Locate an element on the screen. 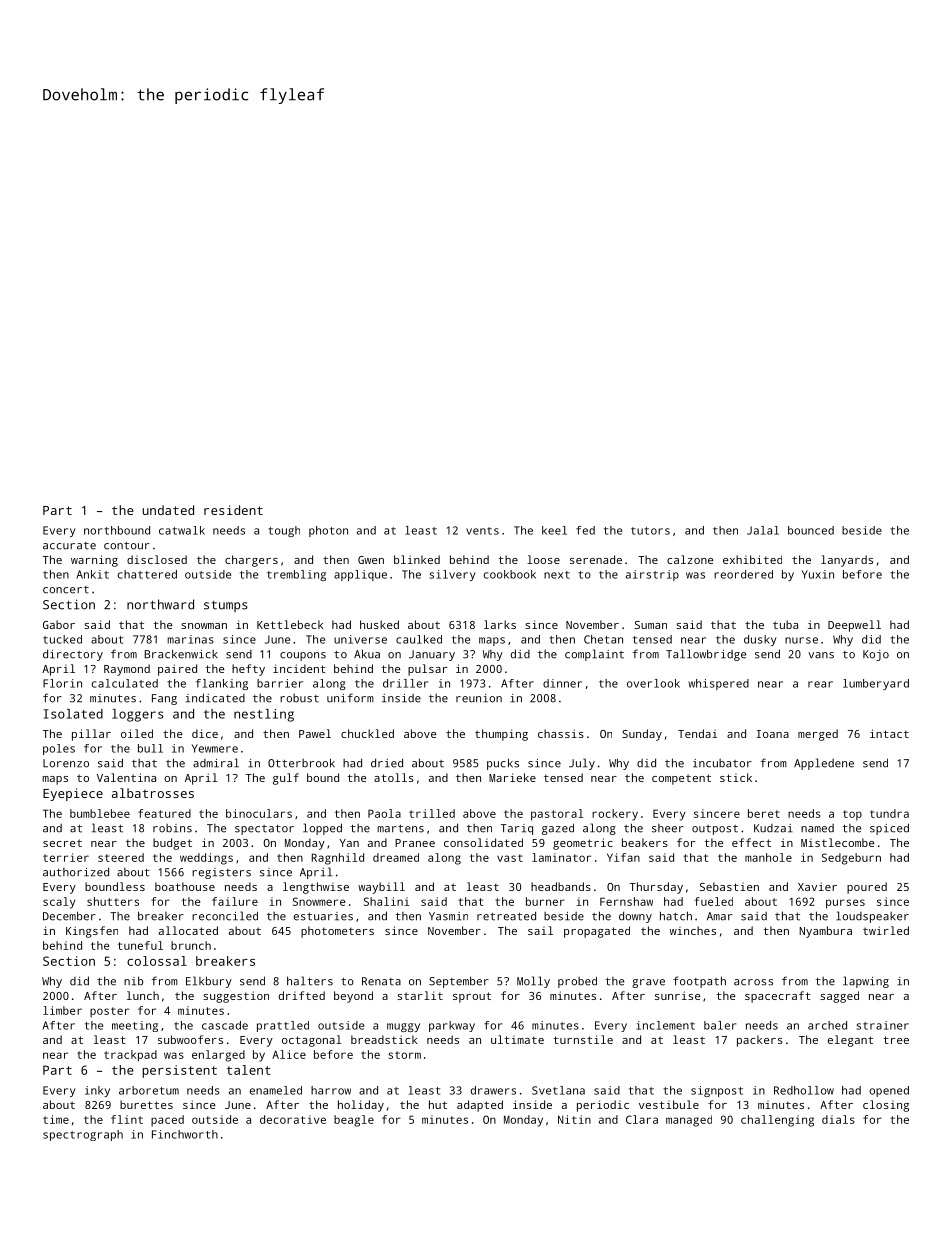 The height and width of the screenshot is (1233, 952). Finchworth is located at coordinates (185, 1134).
